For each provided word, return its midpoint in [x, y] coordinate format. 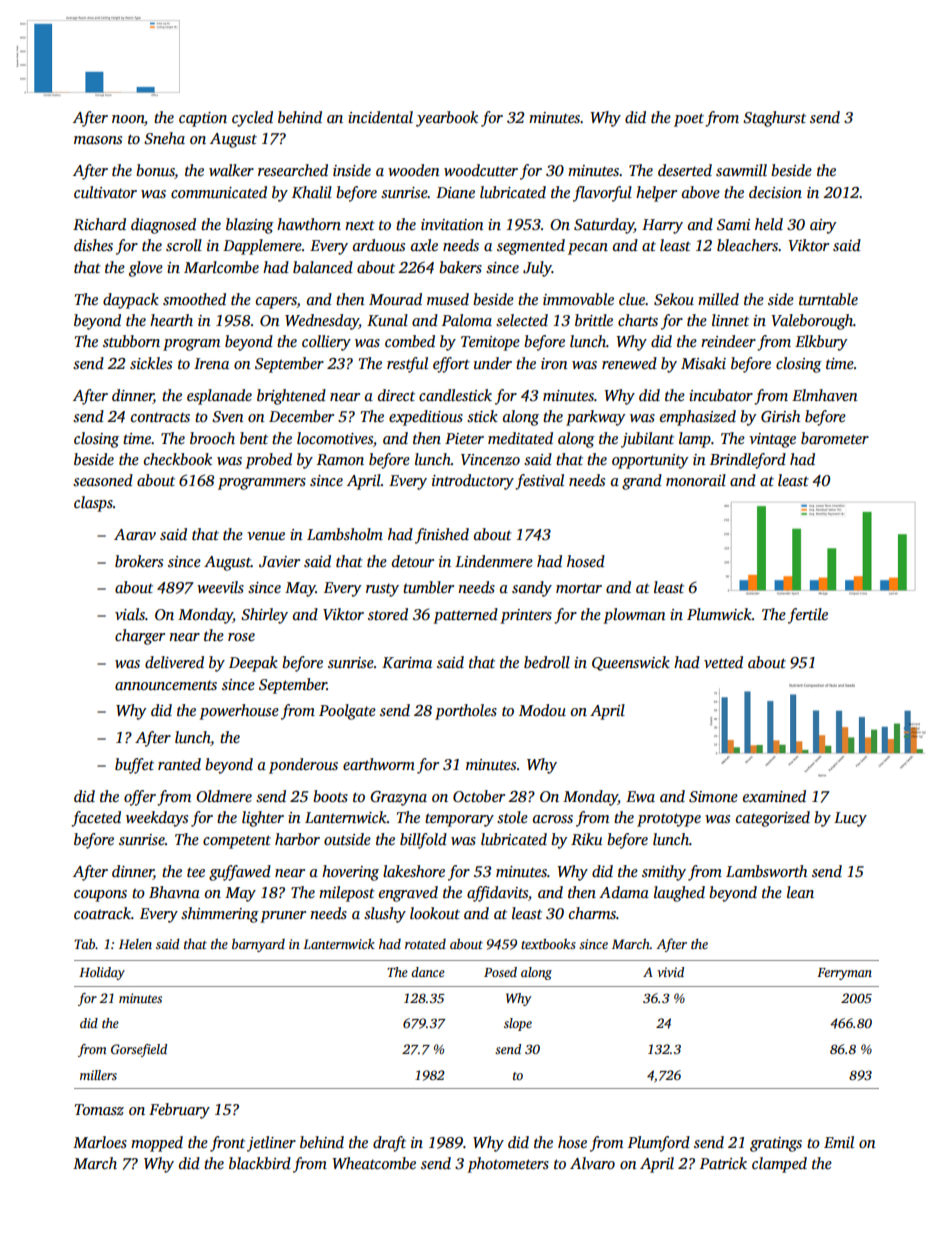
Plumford [659, 1144]
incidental [380, 117]
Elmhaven [825, 395]
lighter [263, 819]
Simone [713, 797]
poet [689, 120]
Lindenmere [494, 561]
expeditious [426, 418]
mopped [157, 1144]
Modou [542, 710]
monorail [696, 480]
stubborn [131, 341]
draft [389, 1144]
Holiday [102, 973]
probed [268, 461]
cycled [252, 119]
